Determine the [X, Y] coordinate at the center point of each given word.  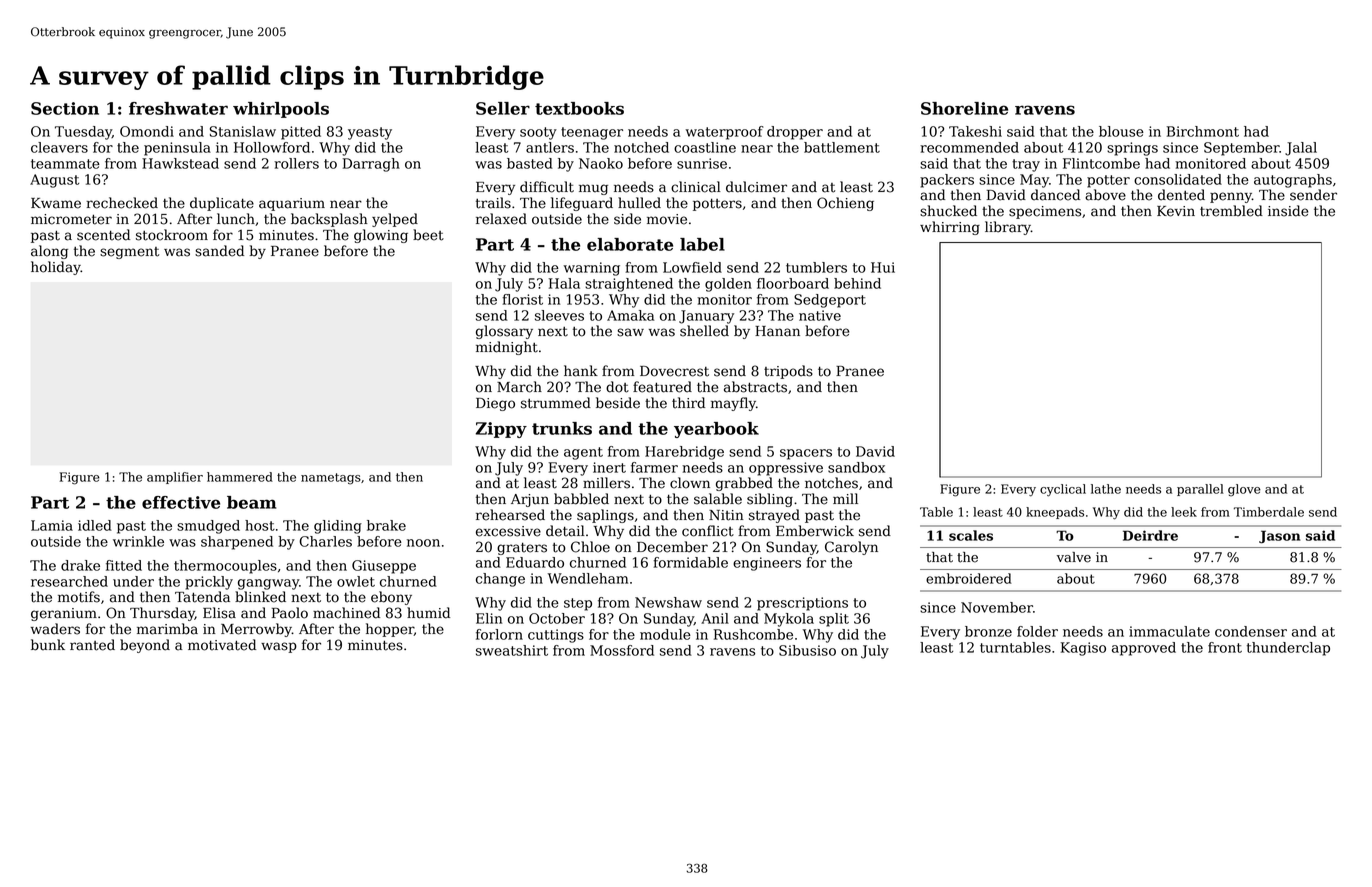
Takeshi [975, 131]
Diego [495, 404]
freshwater [178, 108]
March [519, 387]
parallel [1200, 490]
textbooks [579, 108]
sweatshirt [512, 650]
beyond [145, 646]
